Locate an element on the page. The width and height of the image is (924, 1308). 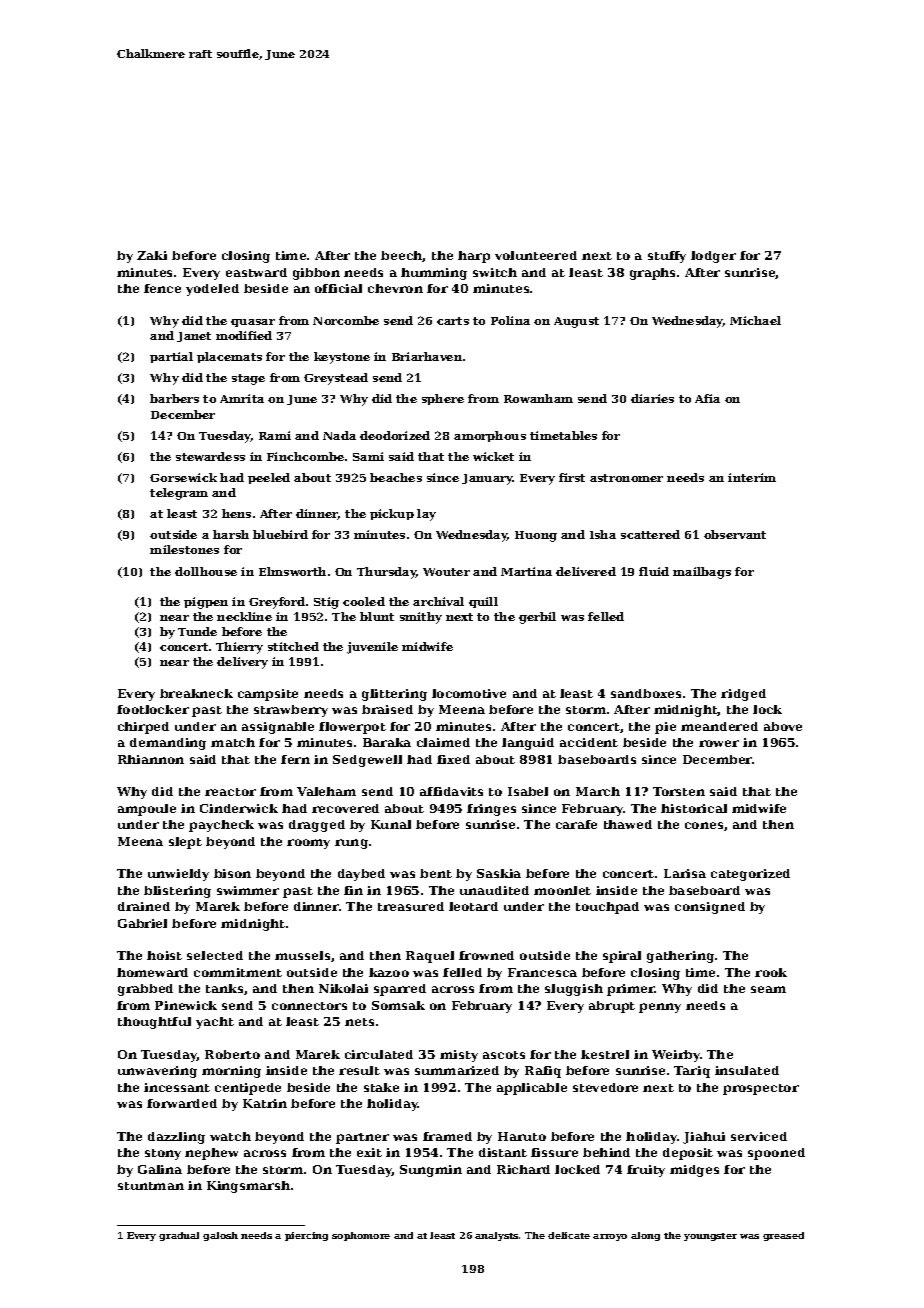
harp is located at coordinates (474, 257).
